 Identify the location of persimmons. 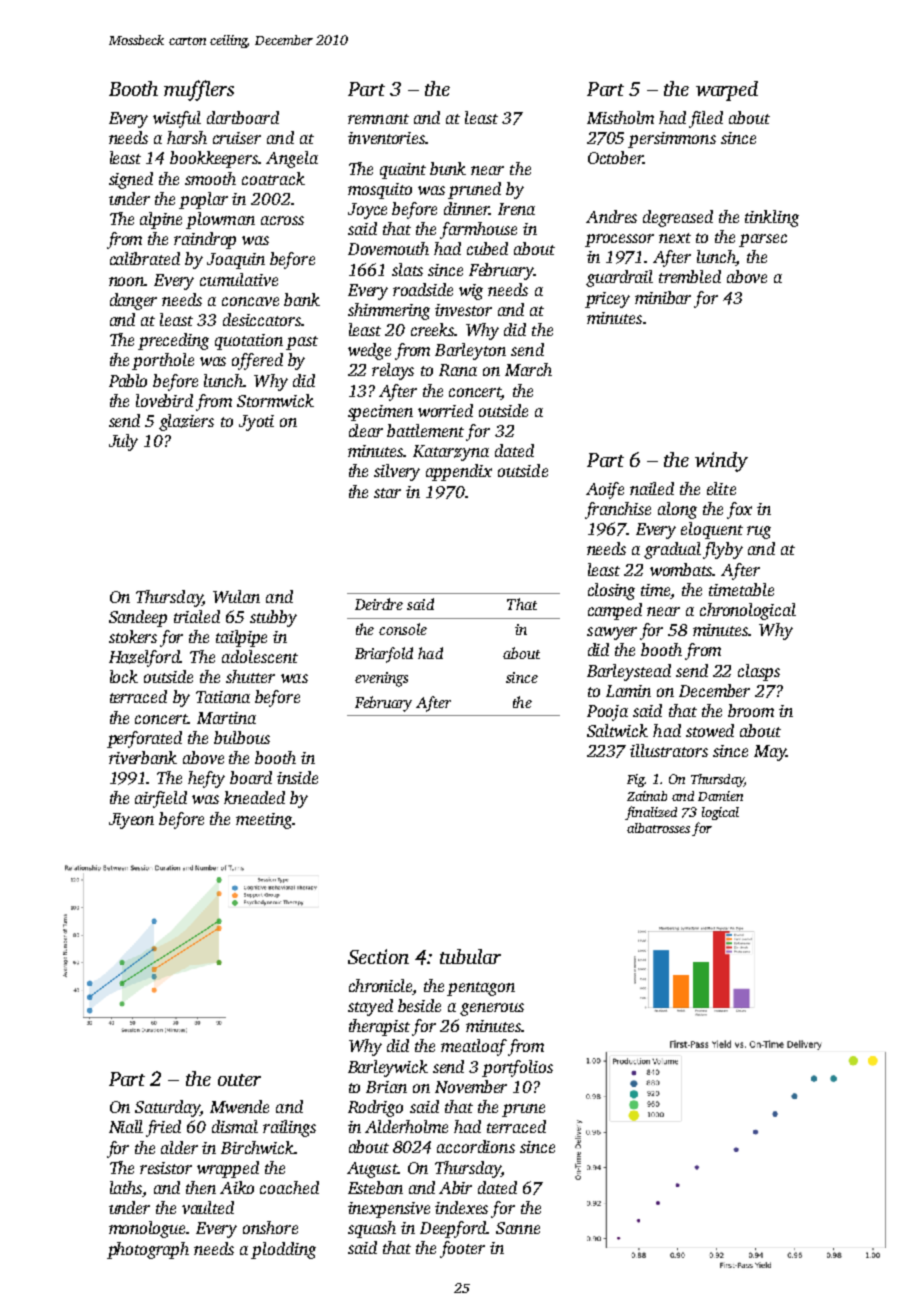
(672, 140).
